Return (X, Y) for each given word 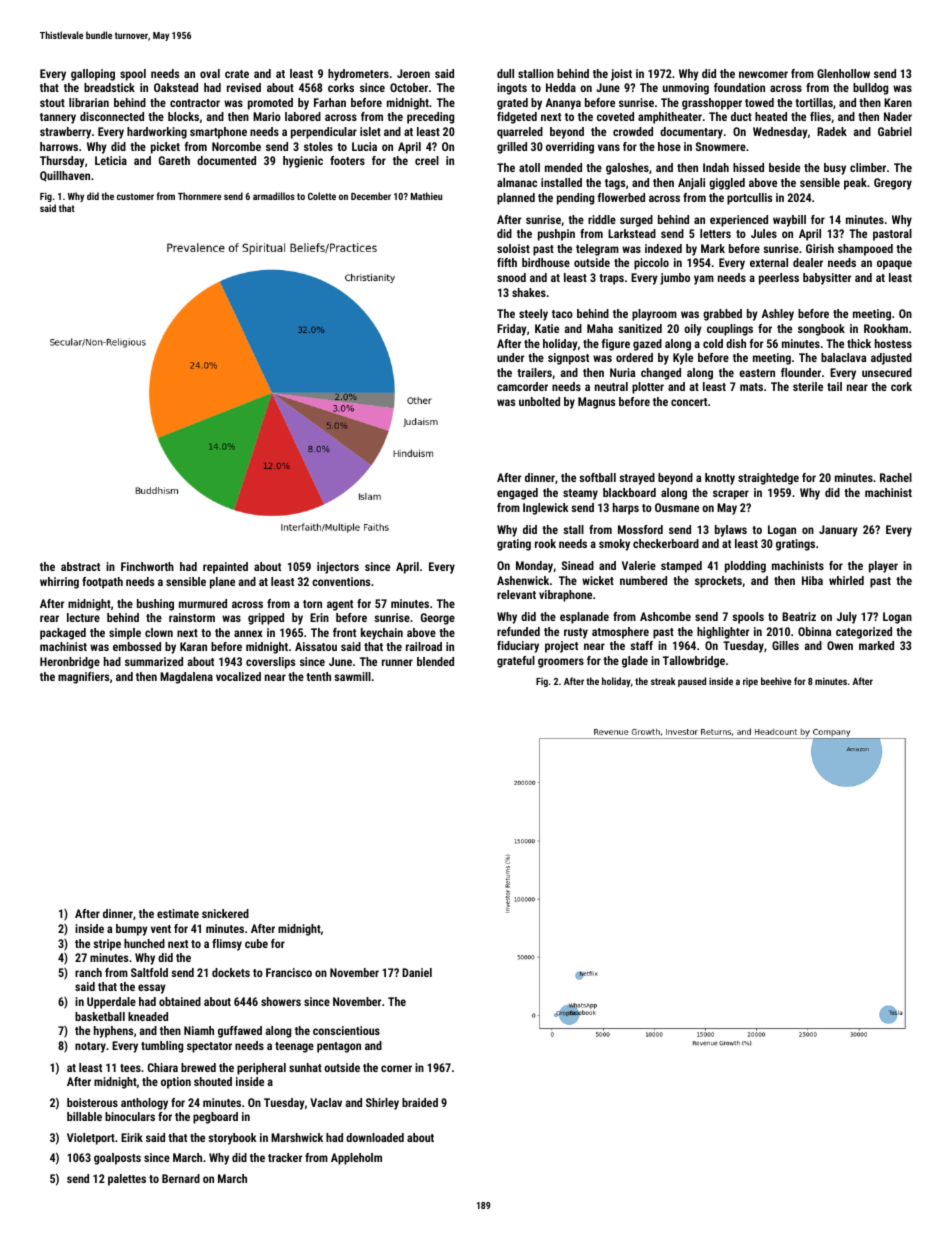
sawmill (352, 676)
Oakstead (176, 87)
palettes (127, 1180)
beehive (776, 681)
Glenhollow (843, 73)
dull (505, 73)
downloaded (375, 1137)
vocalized (238, 676)
